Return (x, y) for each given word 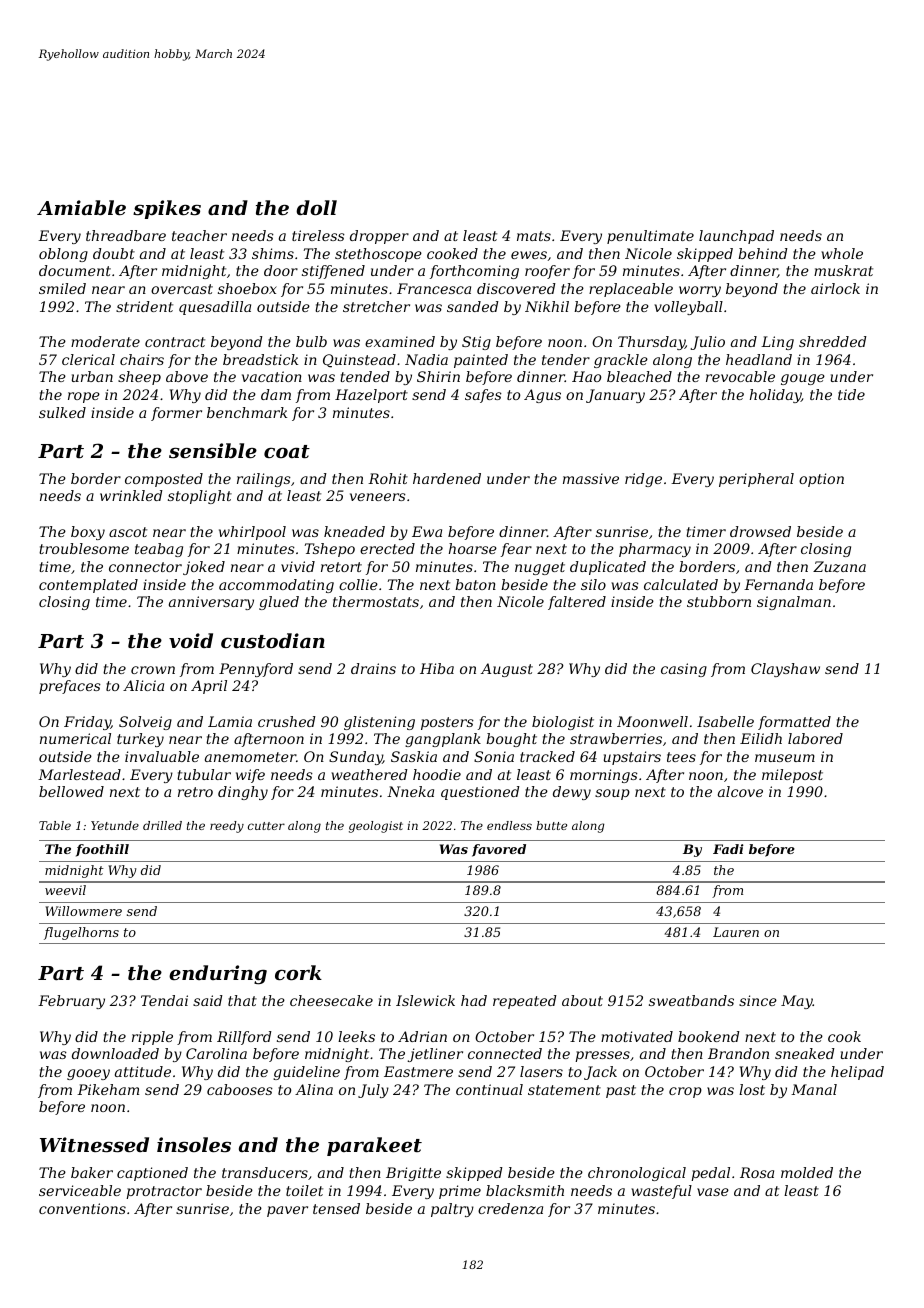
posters (447, 723)
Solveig (145, 723)
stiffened (333, 272)
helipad (857, 1073)
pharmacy (655, 550)
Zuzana (839, 567)
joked (204, 568)
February (71, 1002)
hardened (447, 478)
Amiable (81, 207)
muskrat (843, 270)
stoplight (200, 497)
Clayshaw (785, 670)
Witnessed (94, 1145)
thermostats (376, 601)
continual (489, 1089)
